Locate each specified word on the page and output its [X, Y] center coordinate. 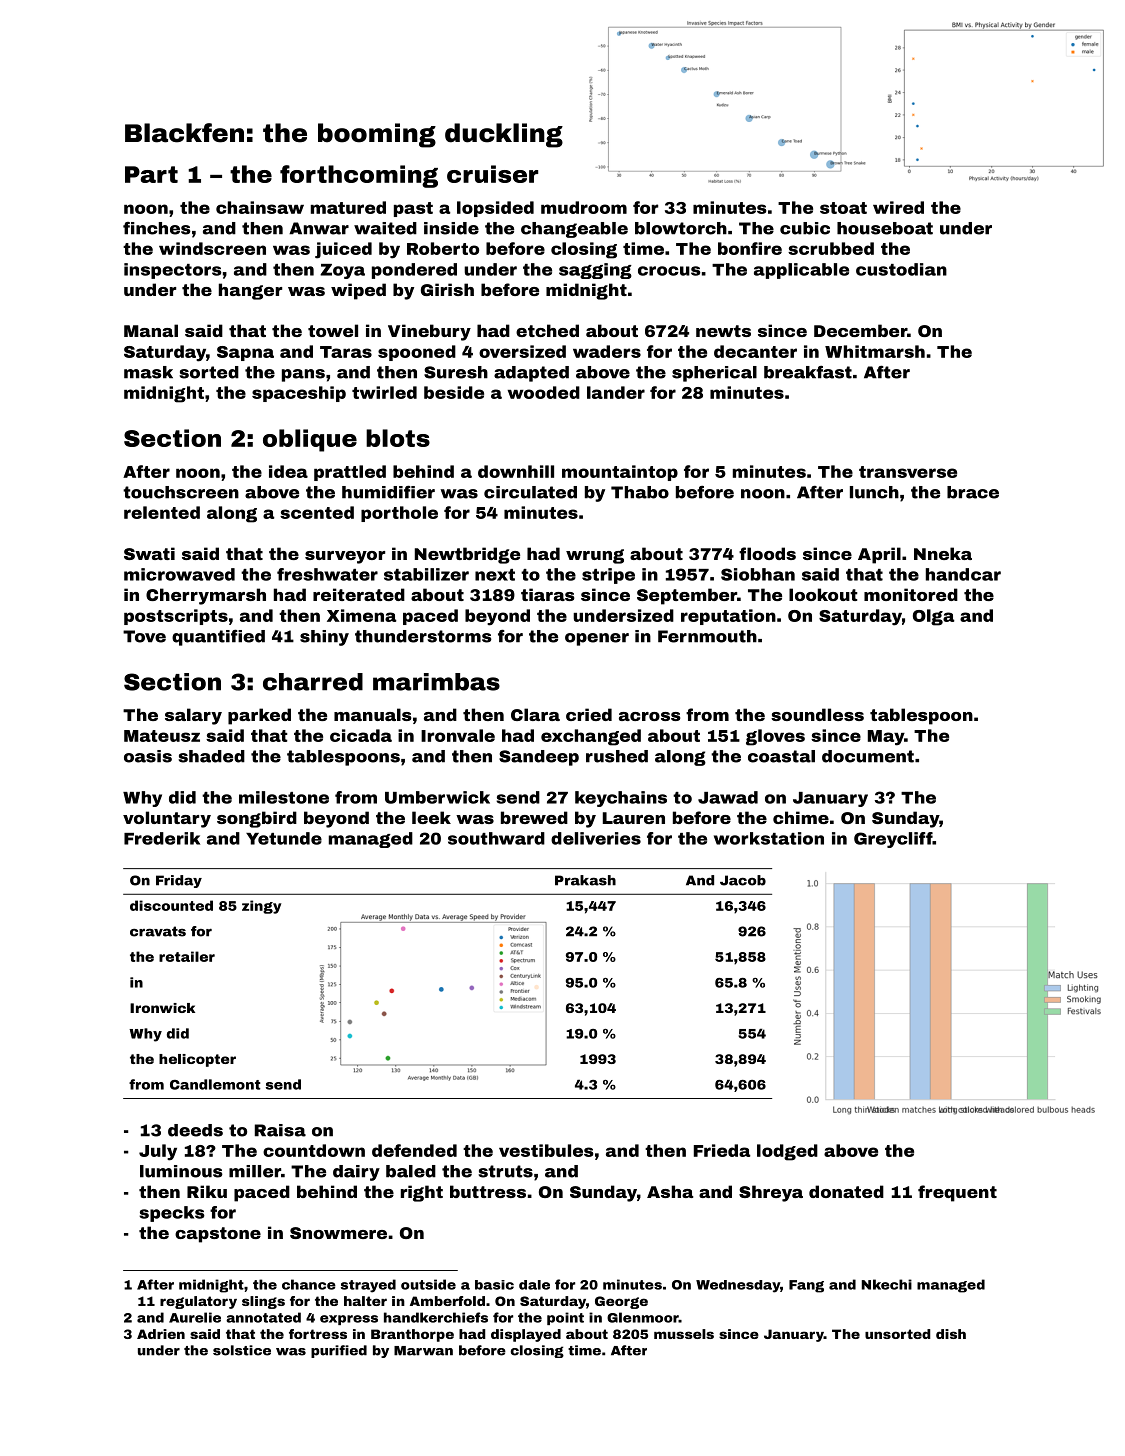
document [868, 756]
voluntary [167, 819]
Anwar [319, 228]
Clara [535, 714]
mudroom [584, 207]
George [621, 1302]
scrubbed [831, 248]
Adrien [161, 1334]
